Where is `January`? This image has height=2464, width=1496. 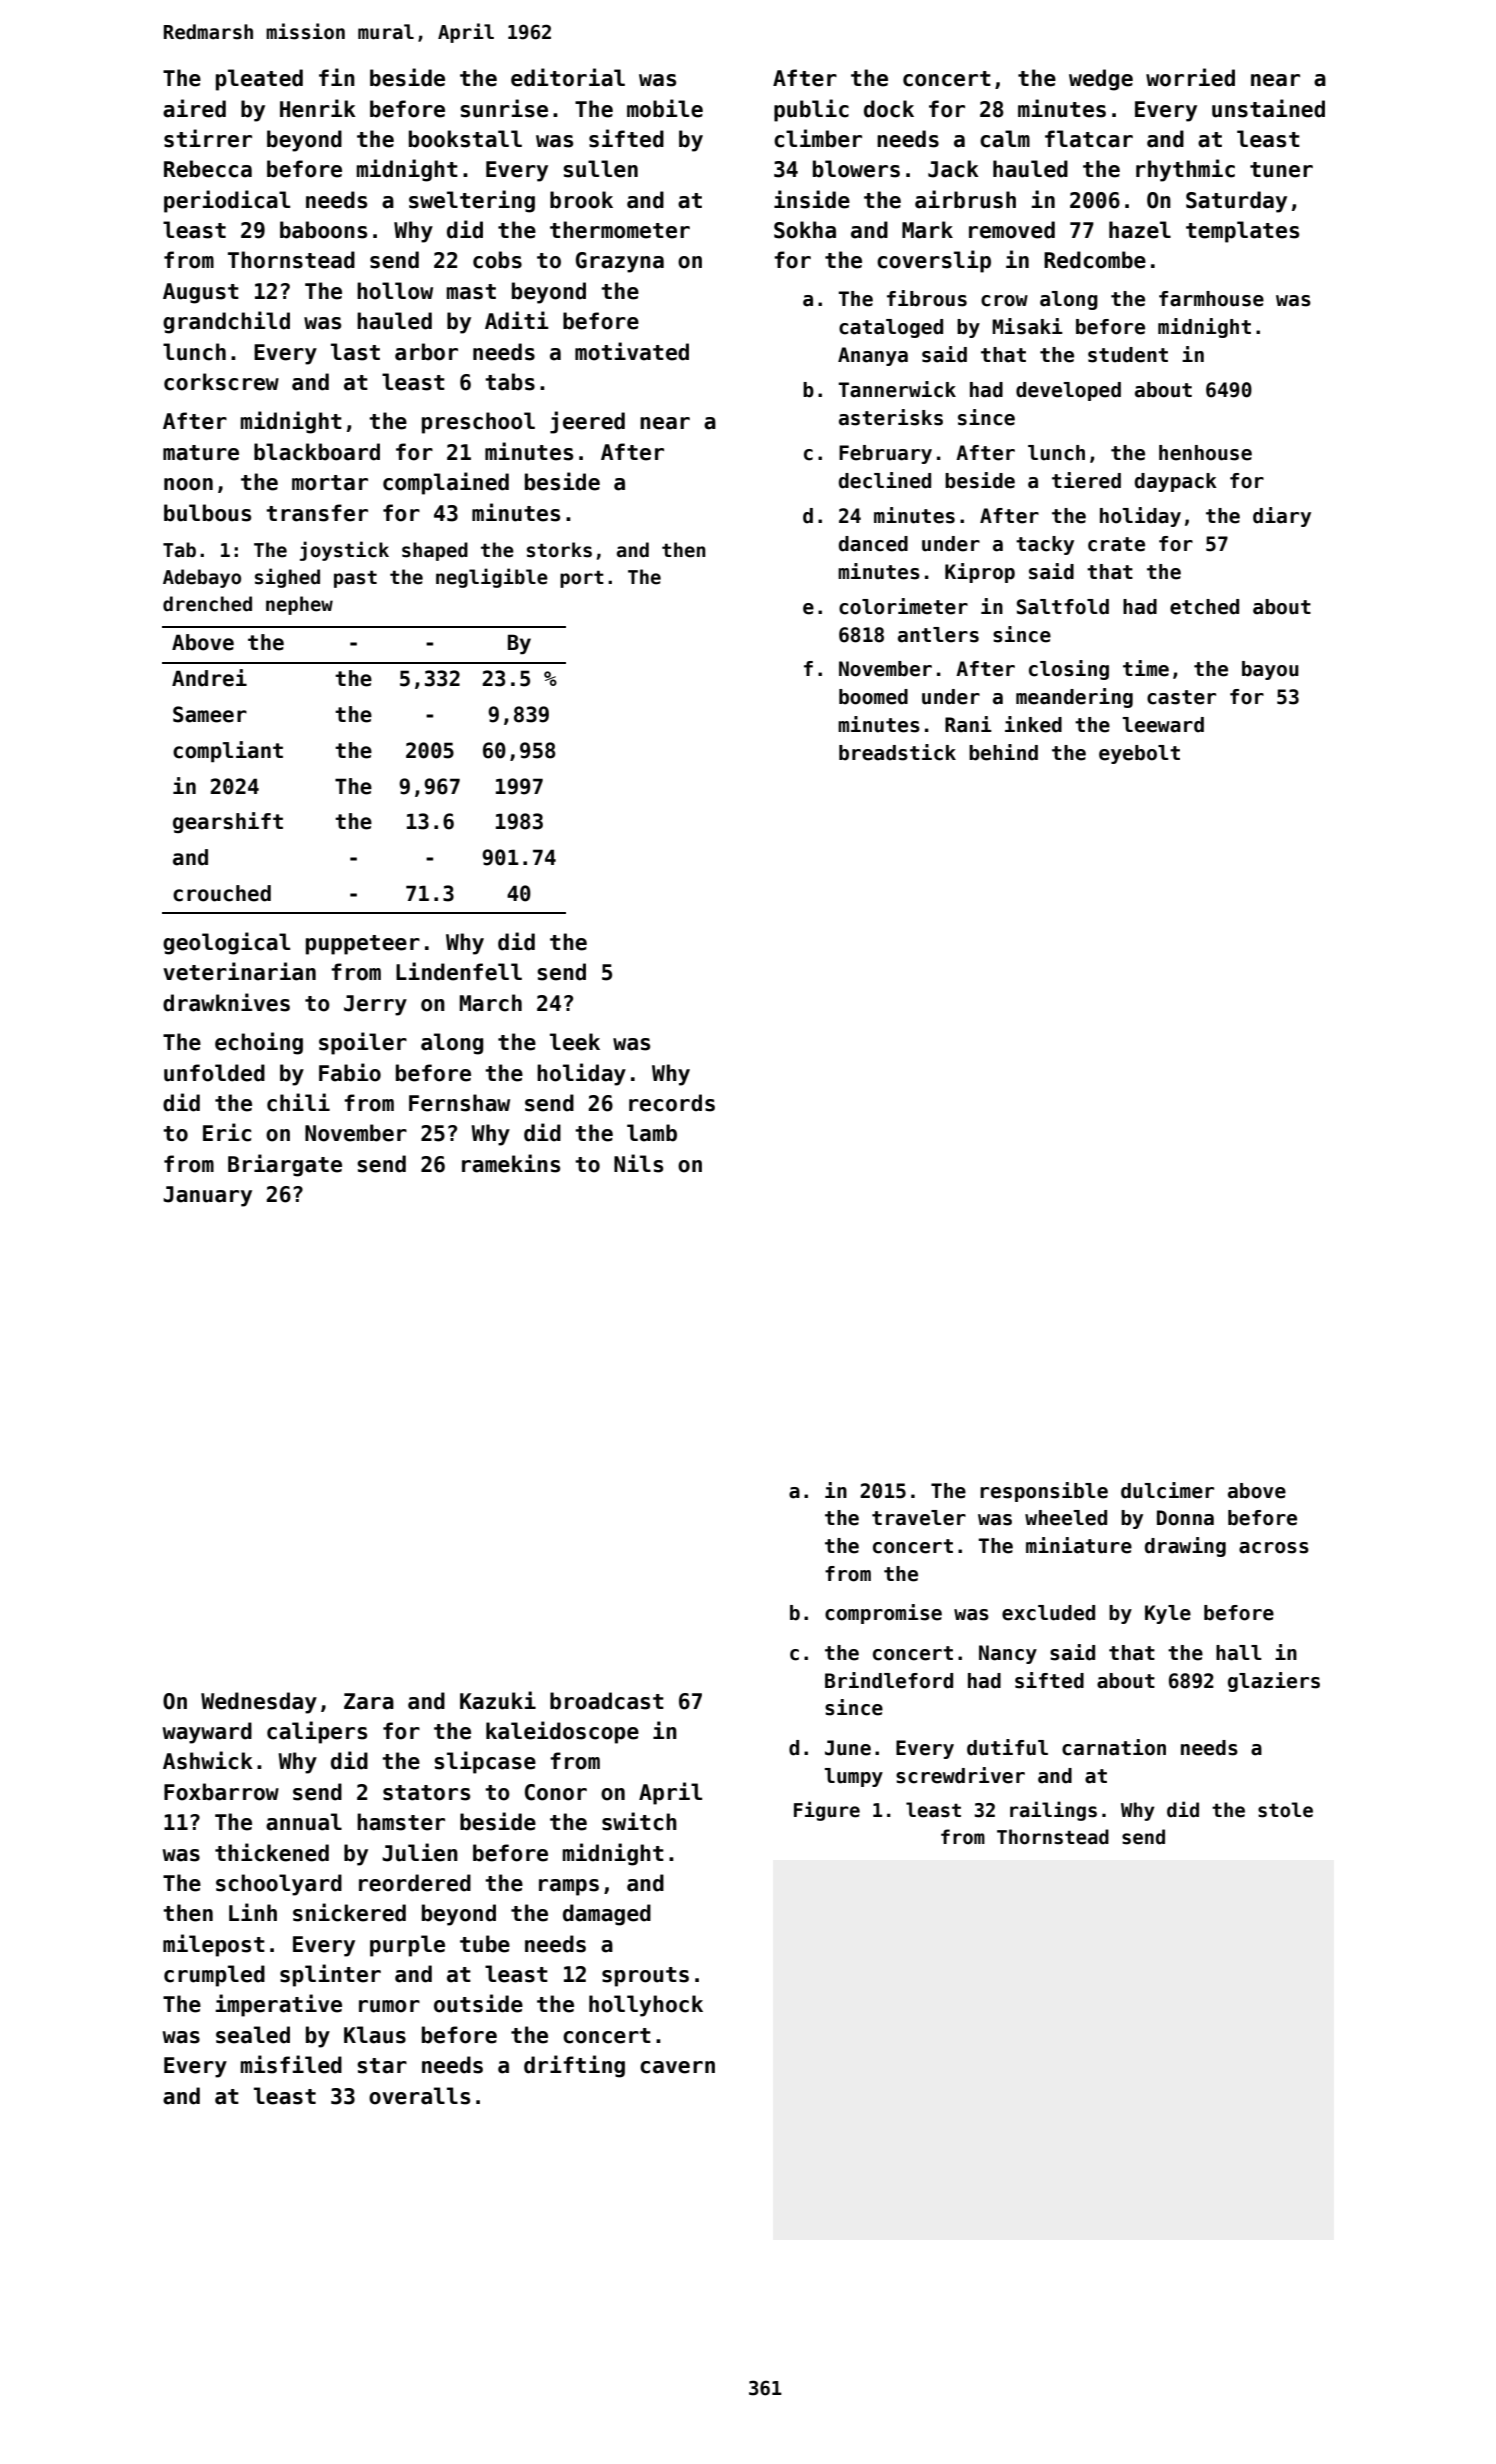 January is located at coordinates (207, 1196).
